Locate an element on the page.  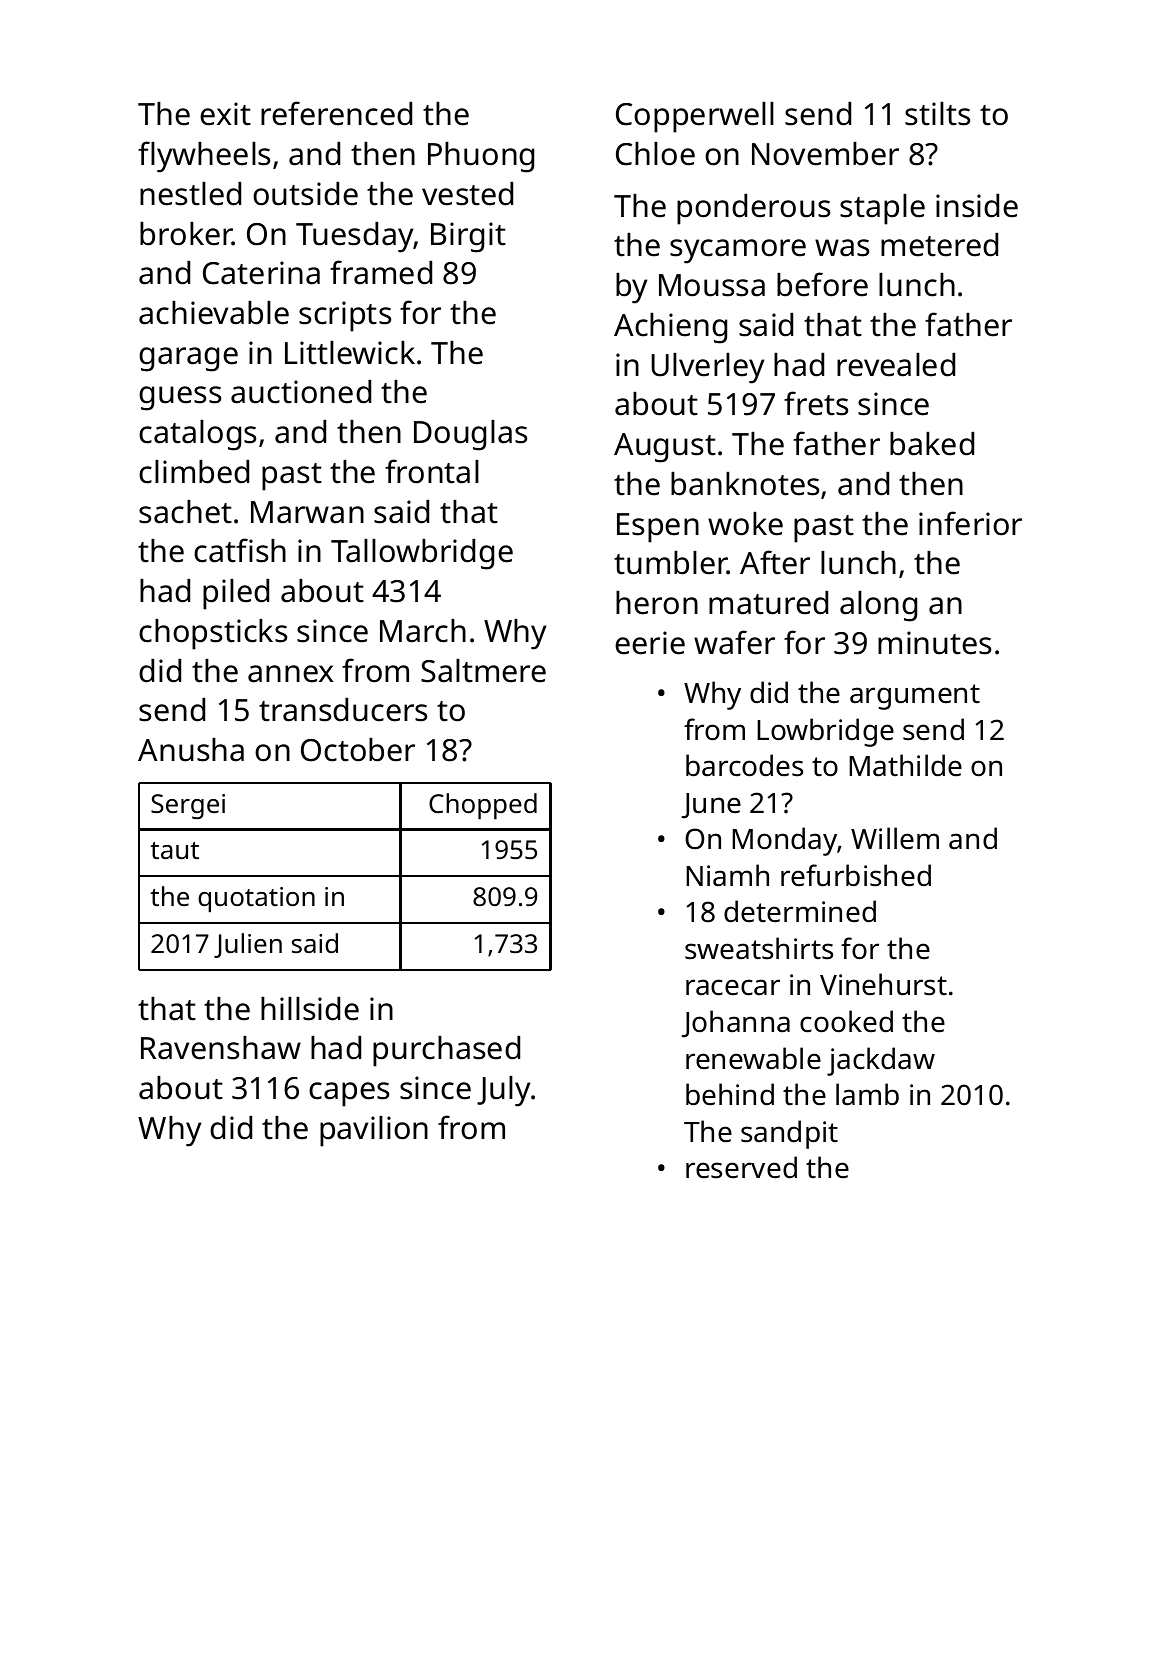
Willem is located at coordinates (895, 838).
